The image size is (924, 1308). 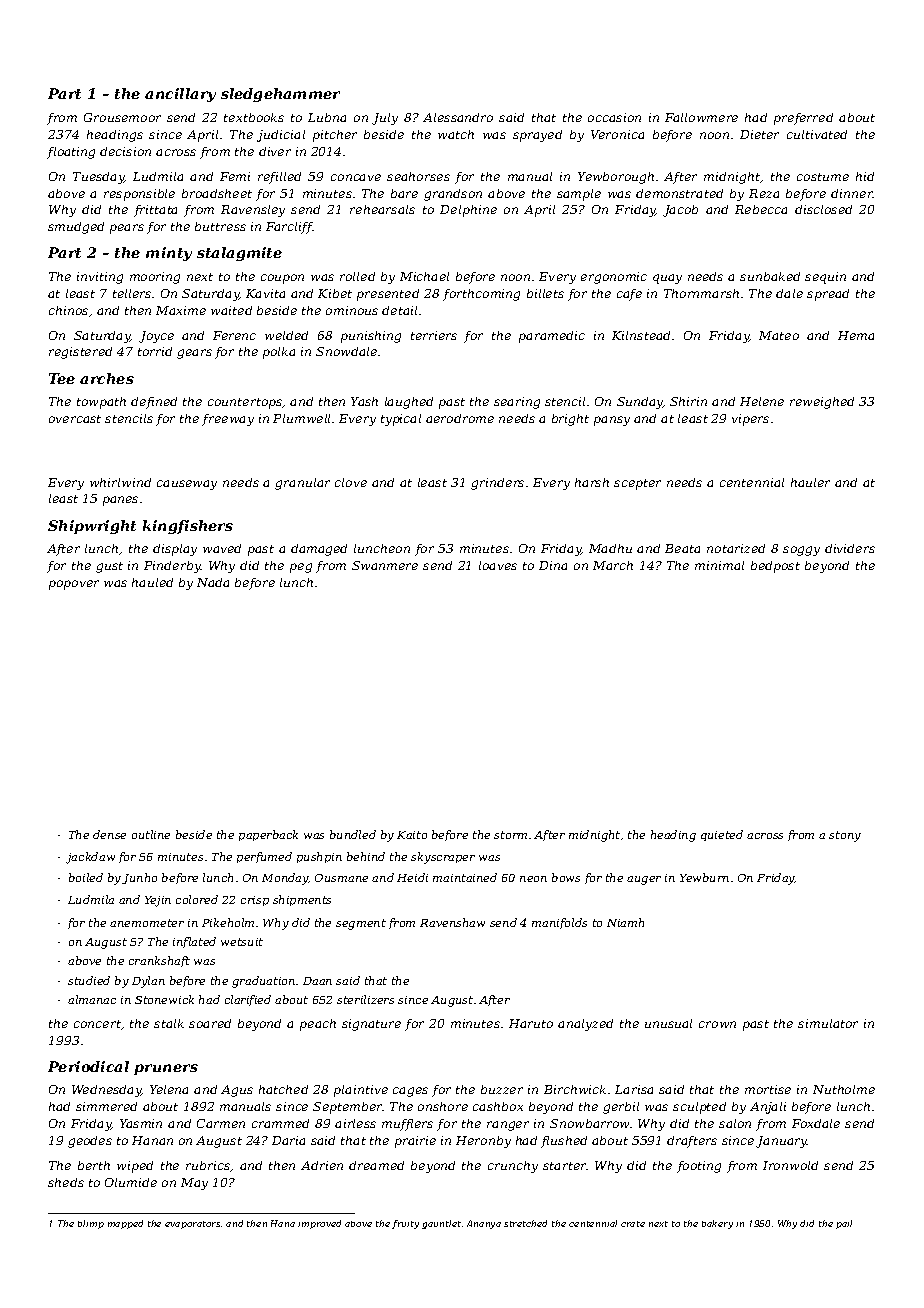 I want to click on analyzed, so click(x=585, y=1025).
